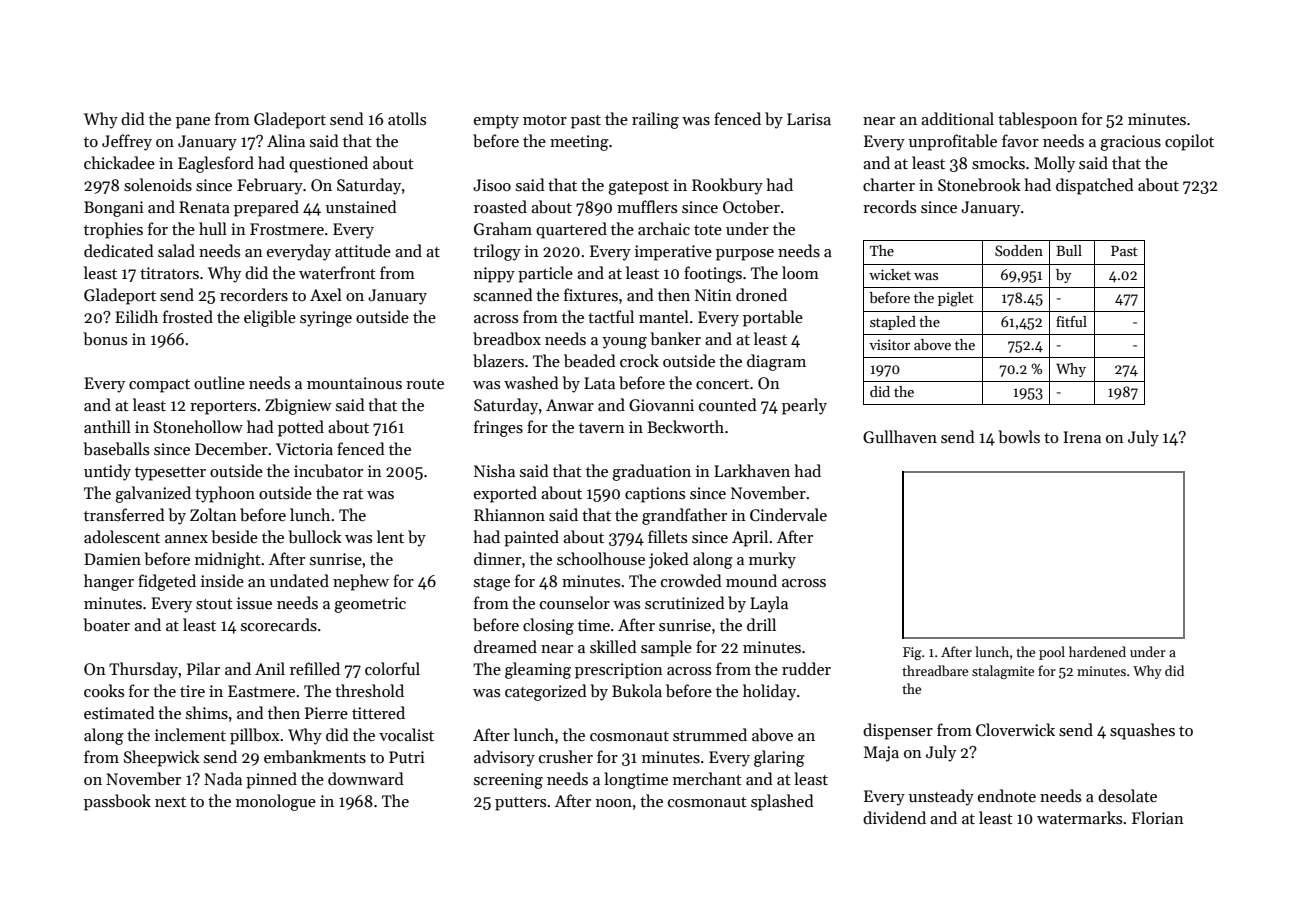  I want to click on schoolhouse, so click(601, 558).
